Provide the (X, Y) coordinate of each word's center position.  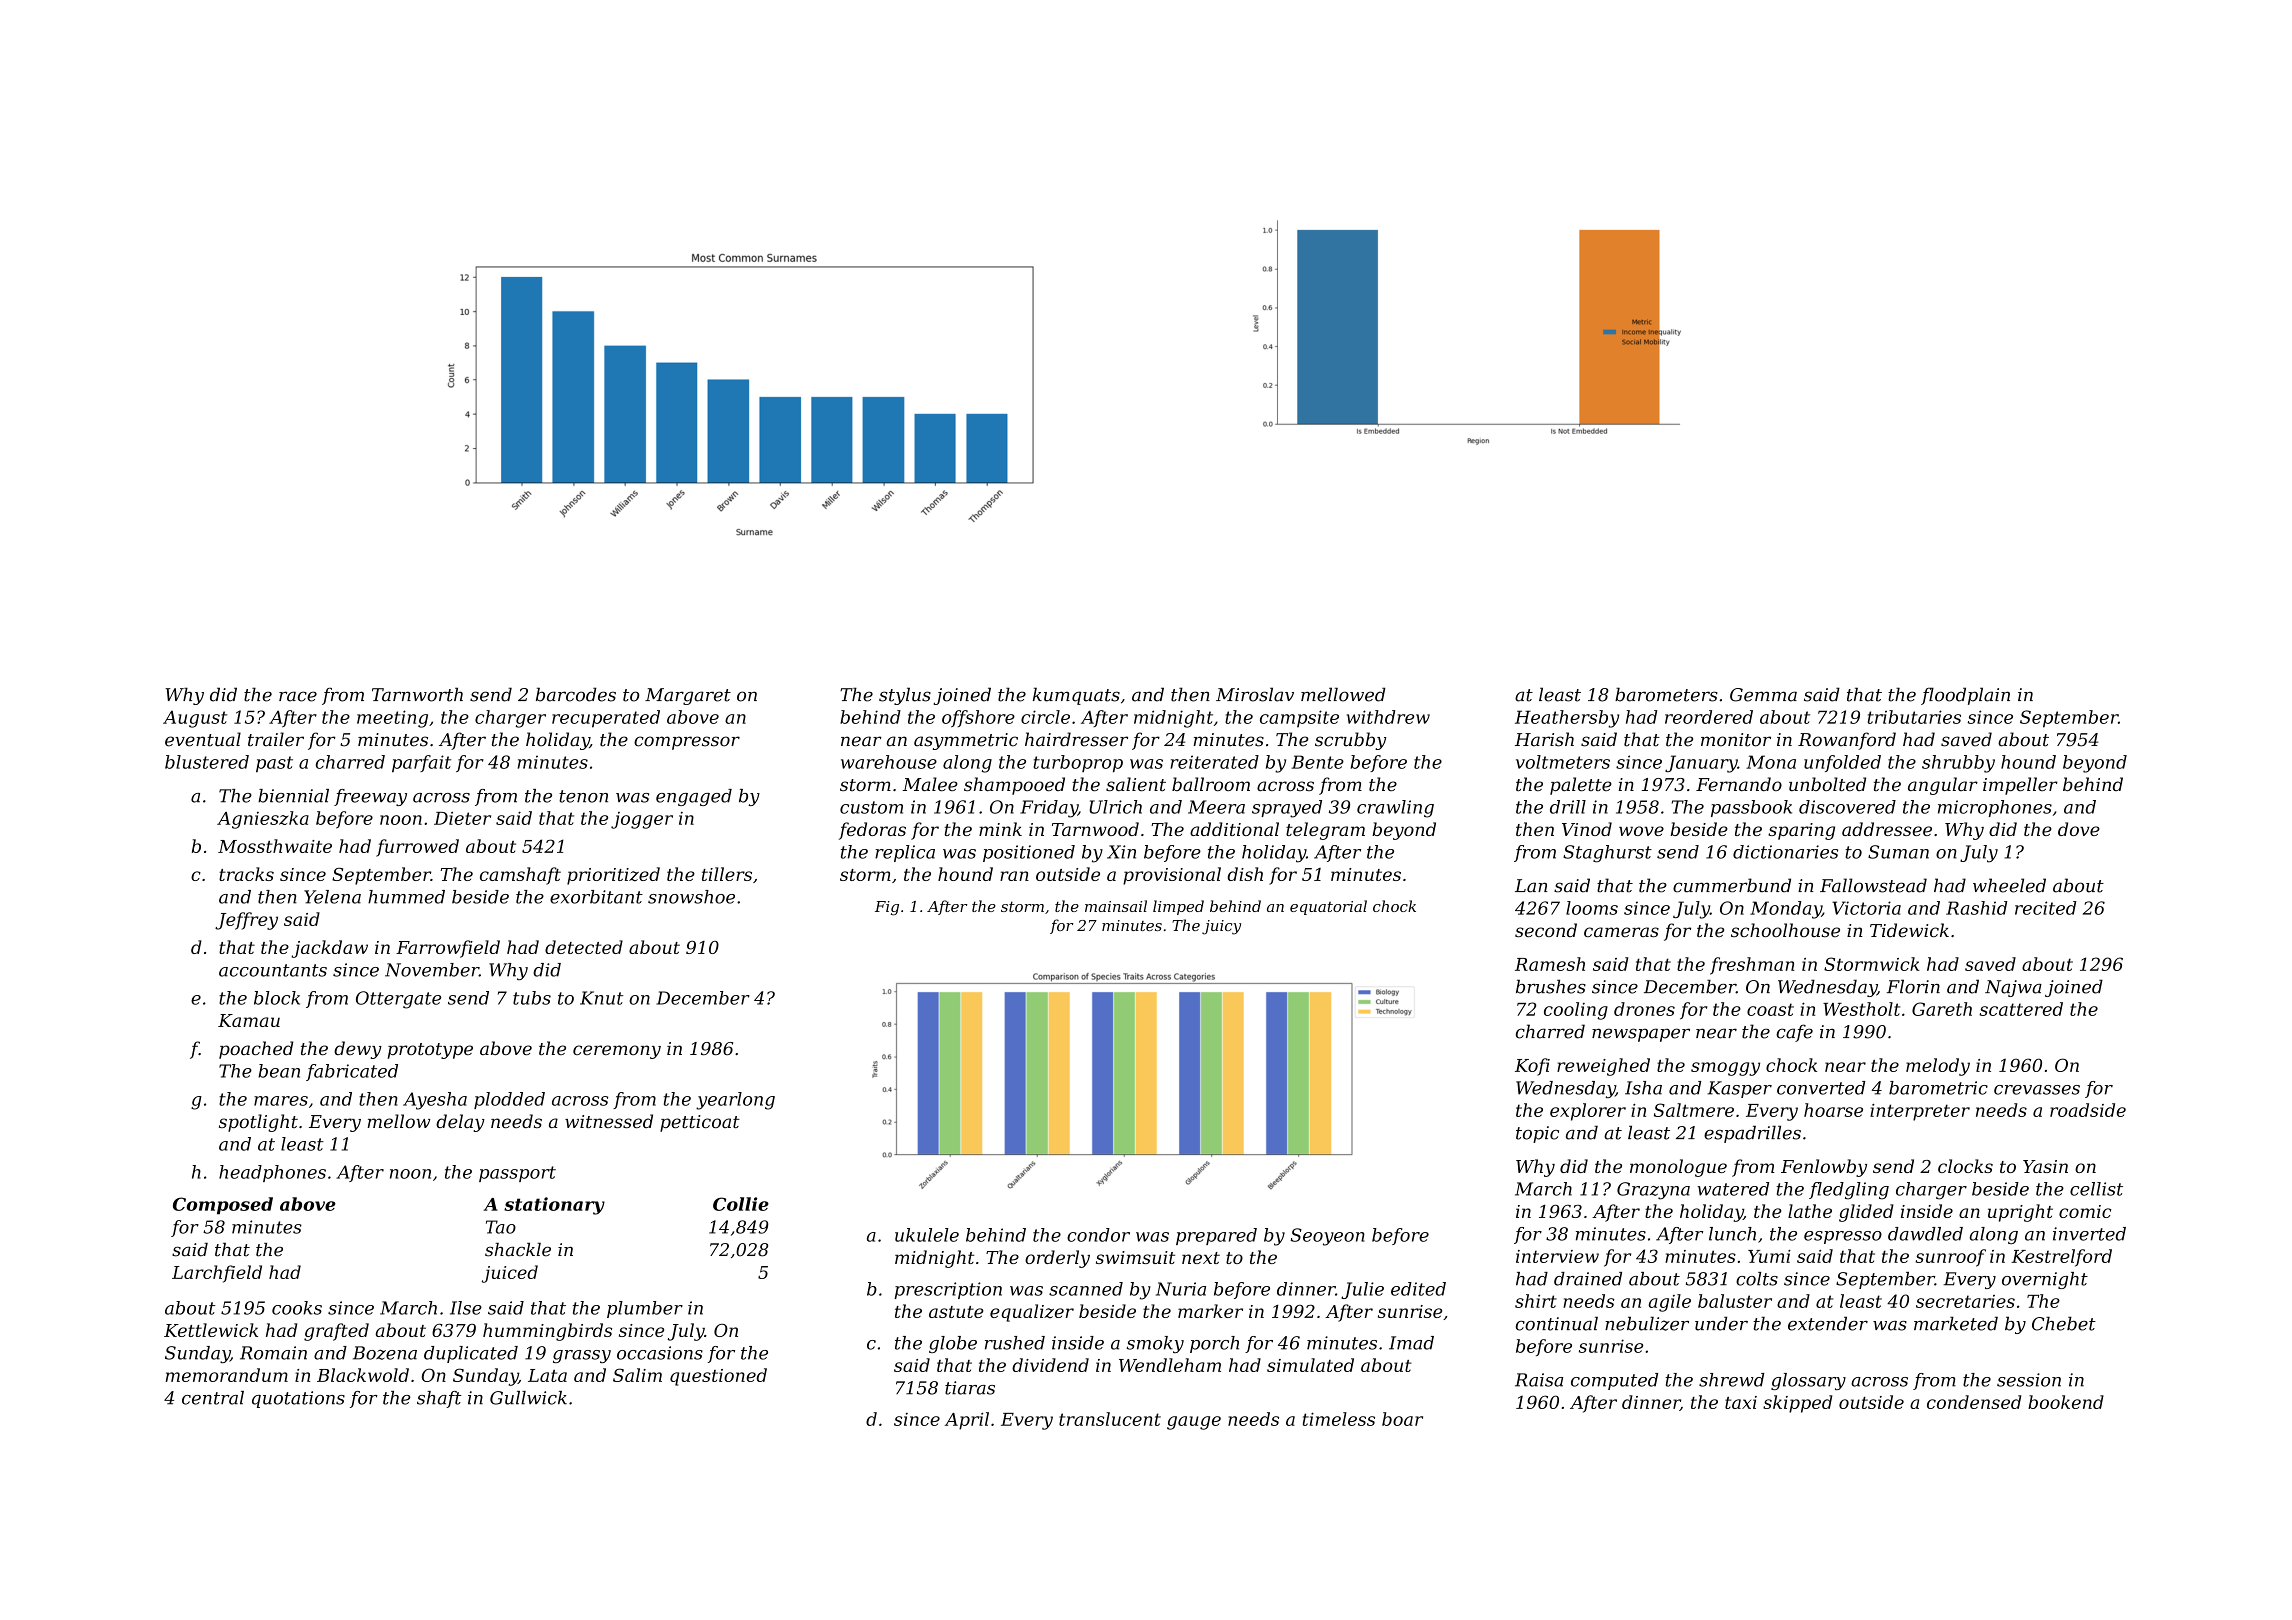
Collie (741, 1204)
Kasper (1739, 1089)
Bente (1317, 762)
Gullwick (528, 1398)
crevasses (2037, 1090)
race (298, 696)
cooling (1576, 1011)
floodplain (1965, 696)
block (277, 998)
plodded (509, 1100)
